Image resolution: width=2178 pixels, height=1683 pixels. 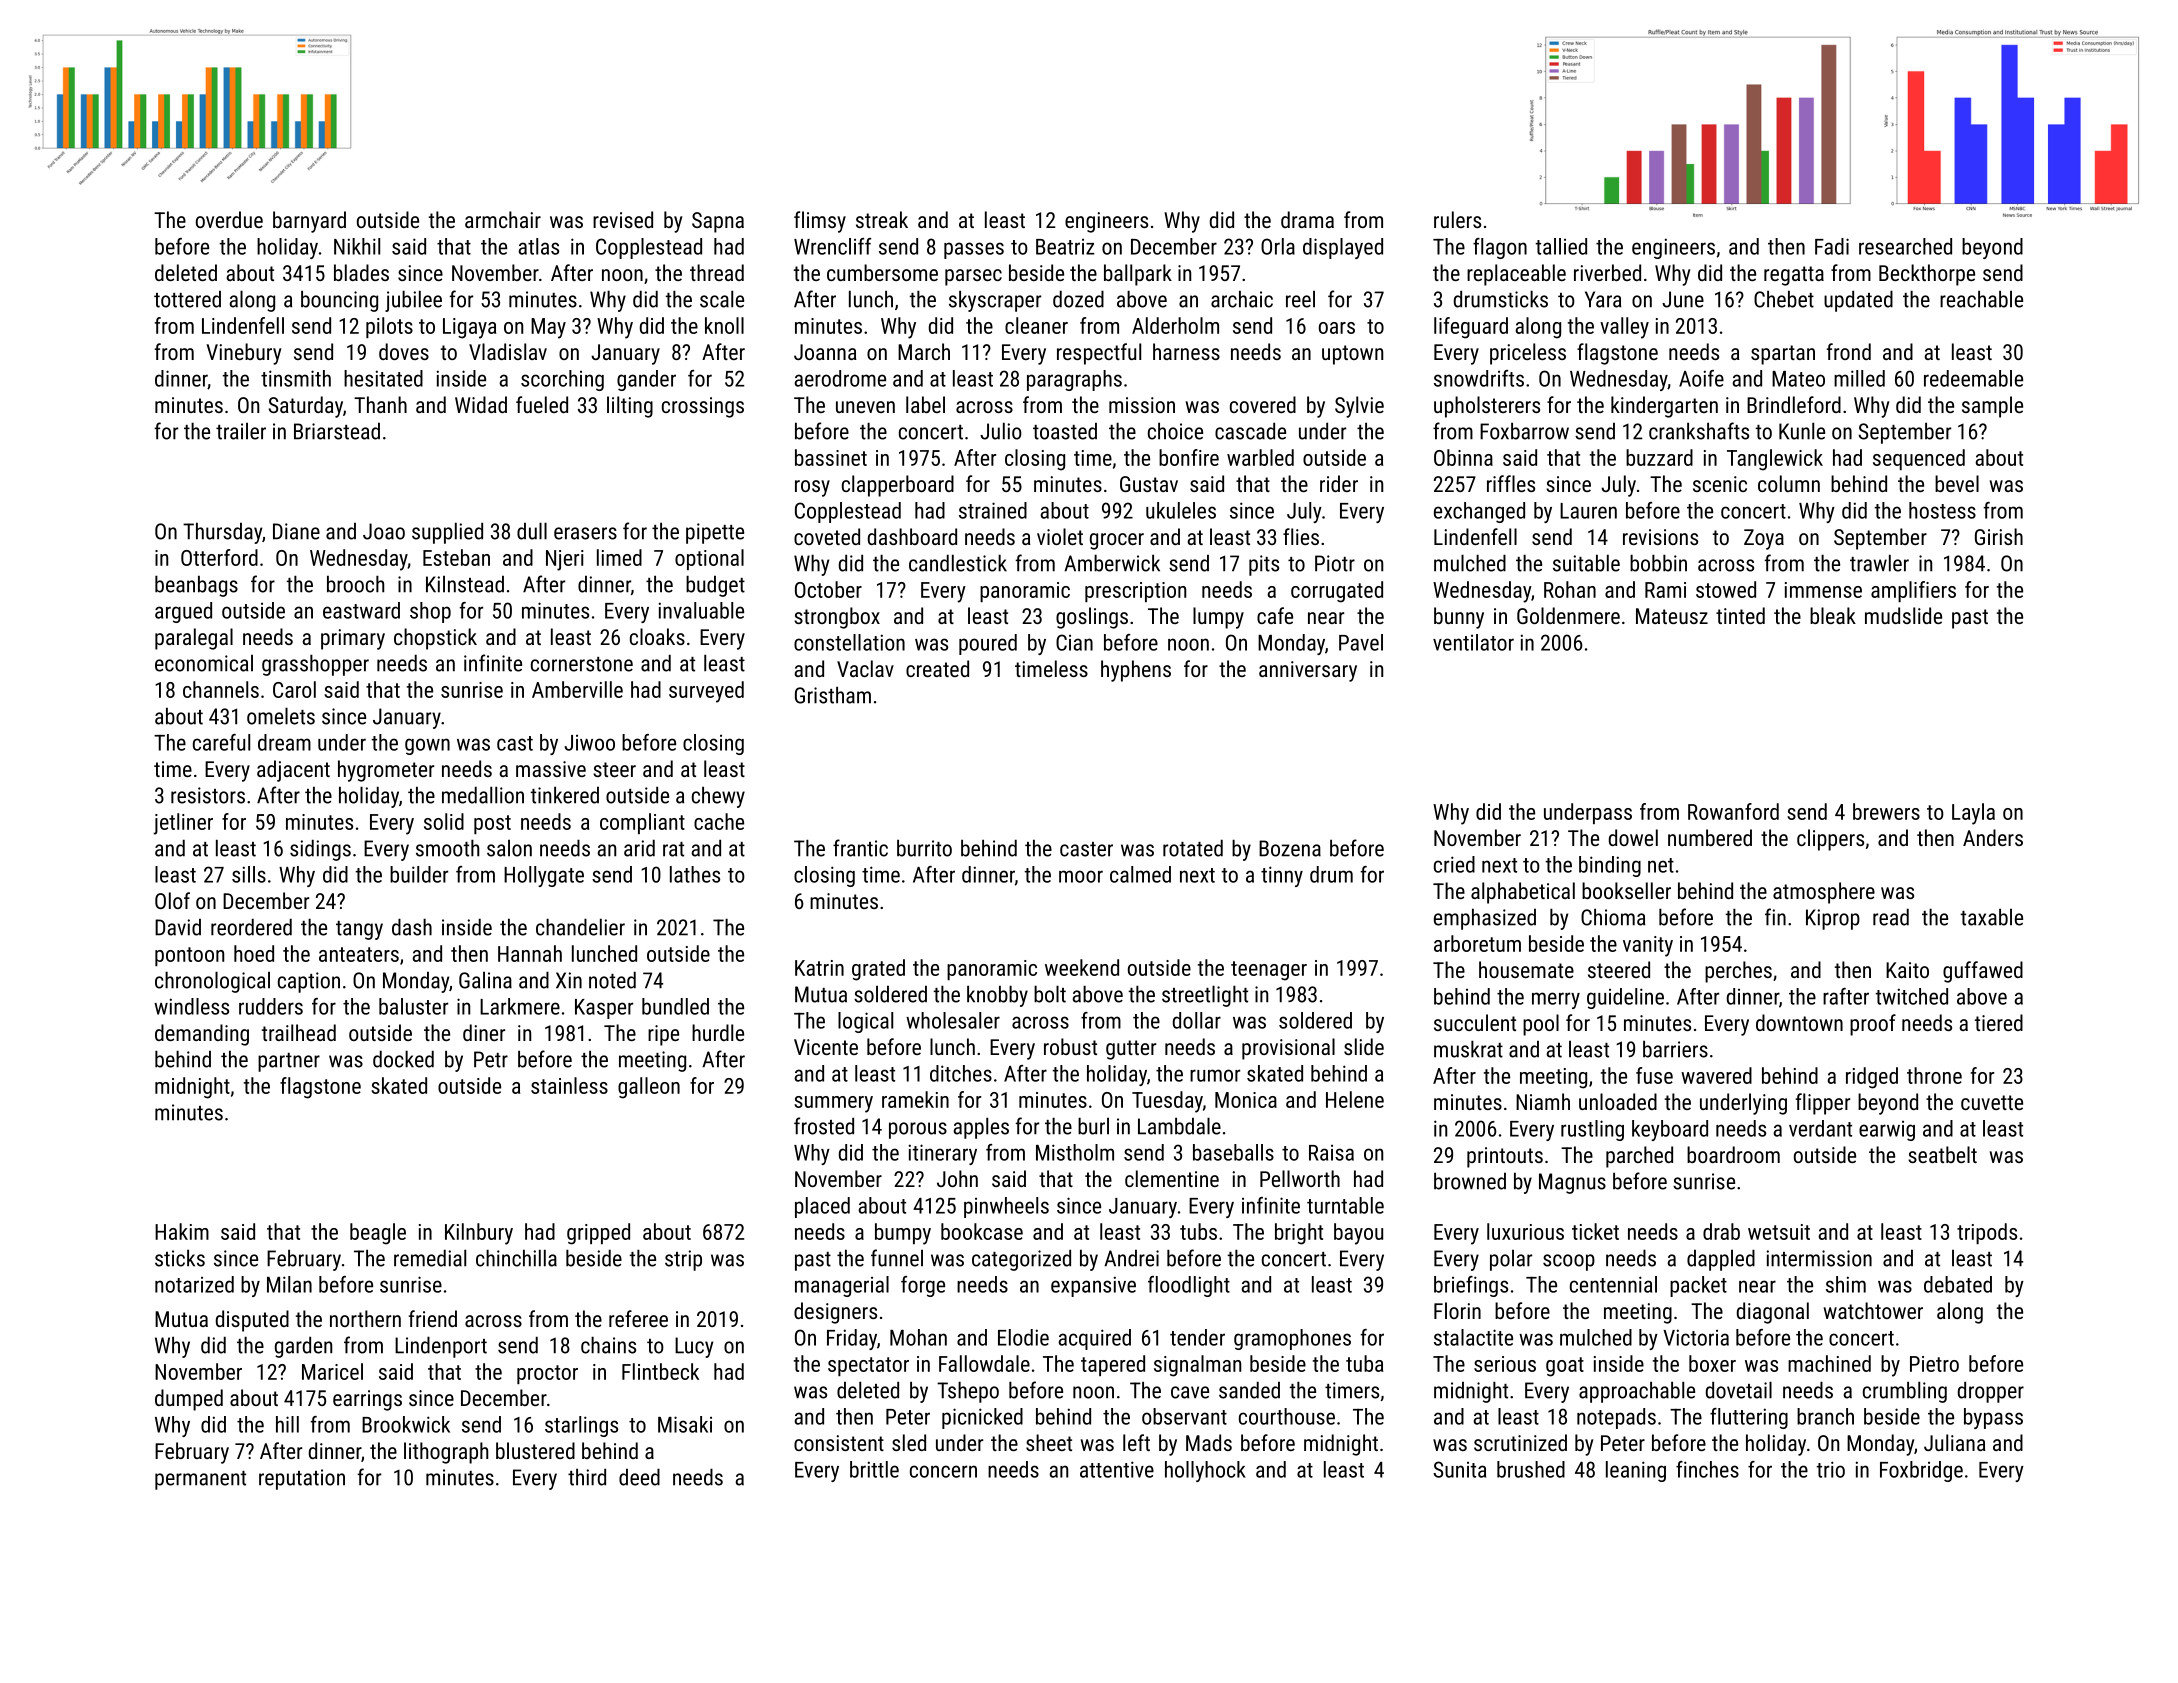 I want to click on erasers, so click(x=585, y=533).
